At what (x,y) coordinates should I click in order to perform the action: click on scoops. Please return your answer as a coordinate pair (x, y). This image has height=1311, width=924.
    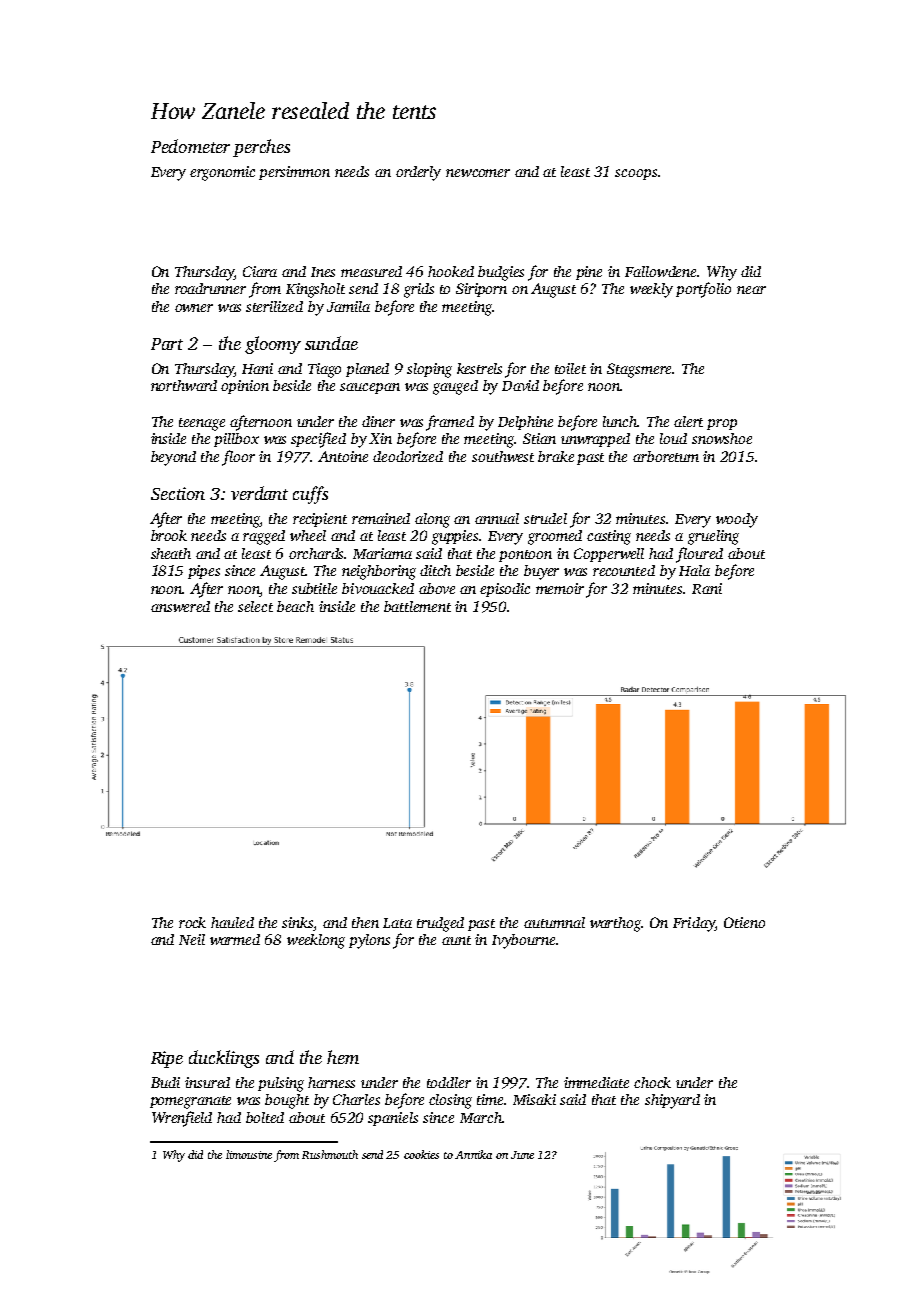
    Looking at the image, I should click on (636, 174).
